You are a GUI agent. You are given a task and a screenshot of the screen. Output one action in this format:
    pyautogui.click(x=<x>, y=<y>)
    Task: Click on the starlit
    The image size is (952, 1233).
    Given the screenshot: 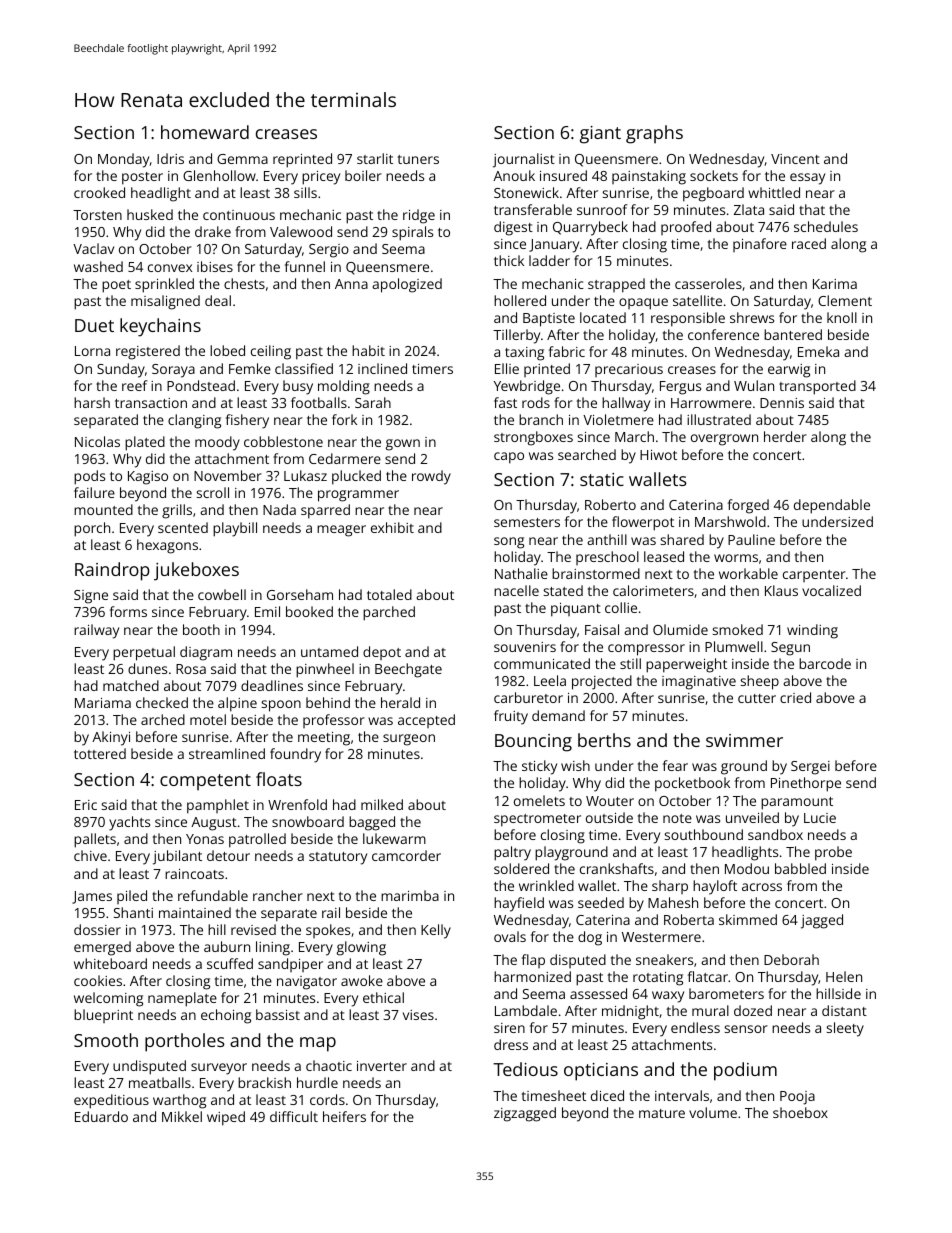 What is the action you would take?
    pyautogui.click(x=375, y=158)
